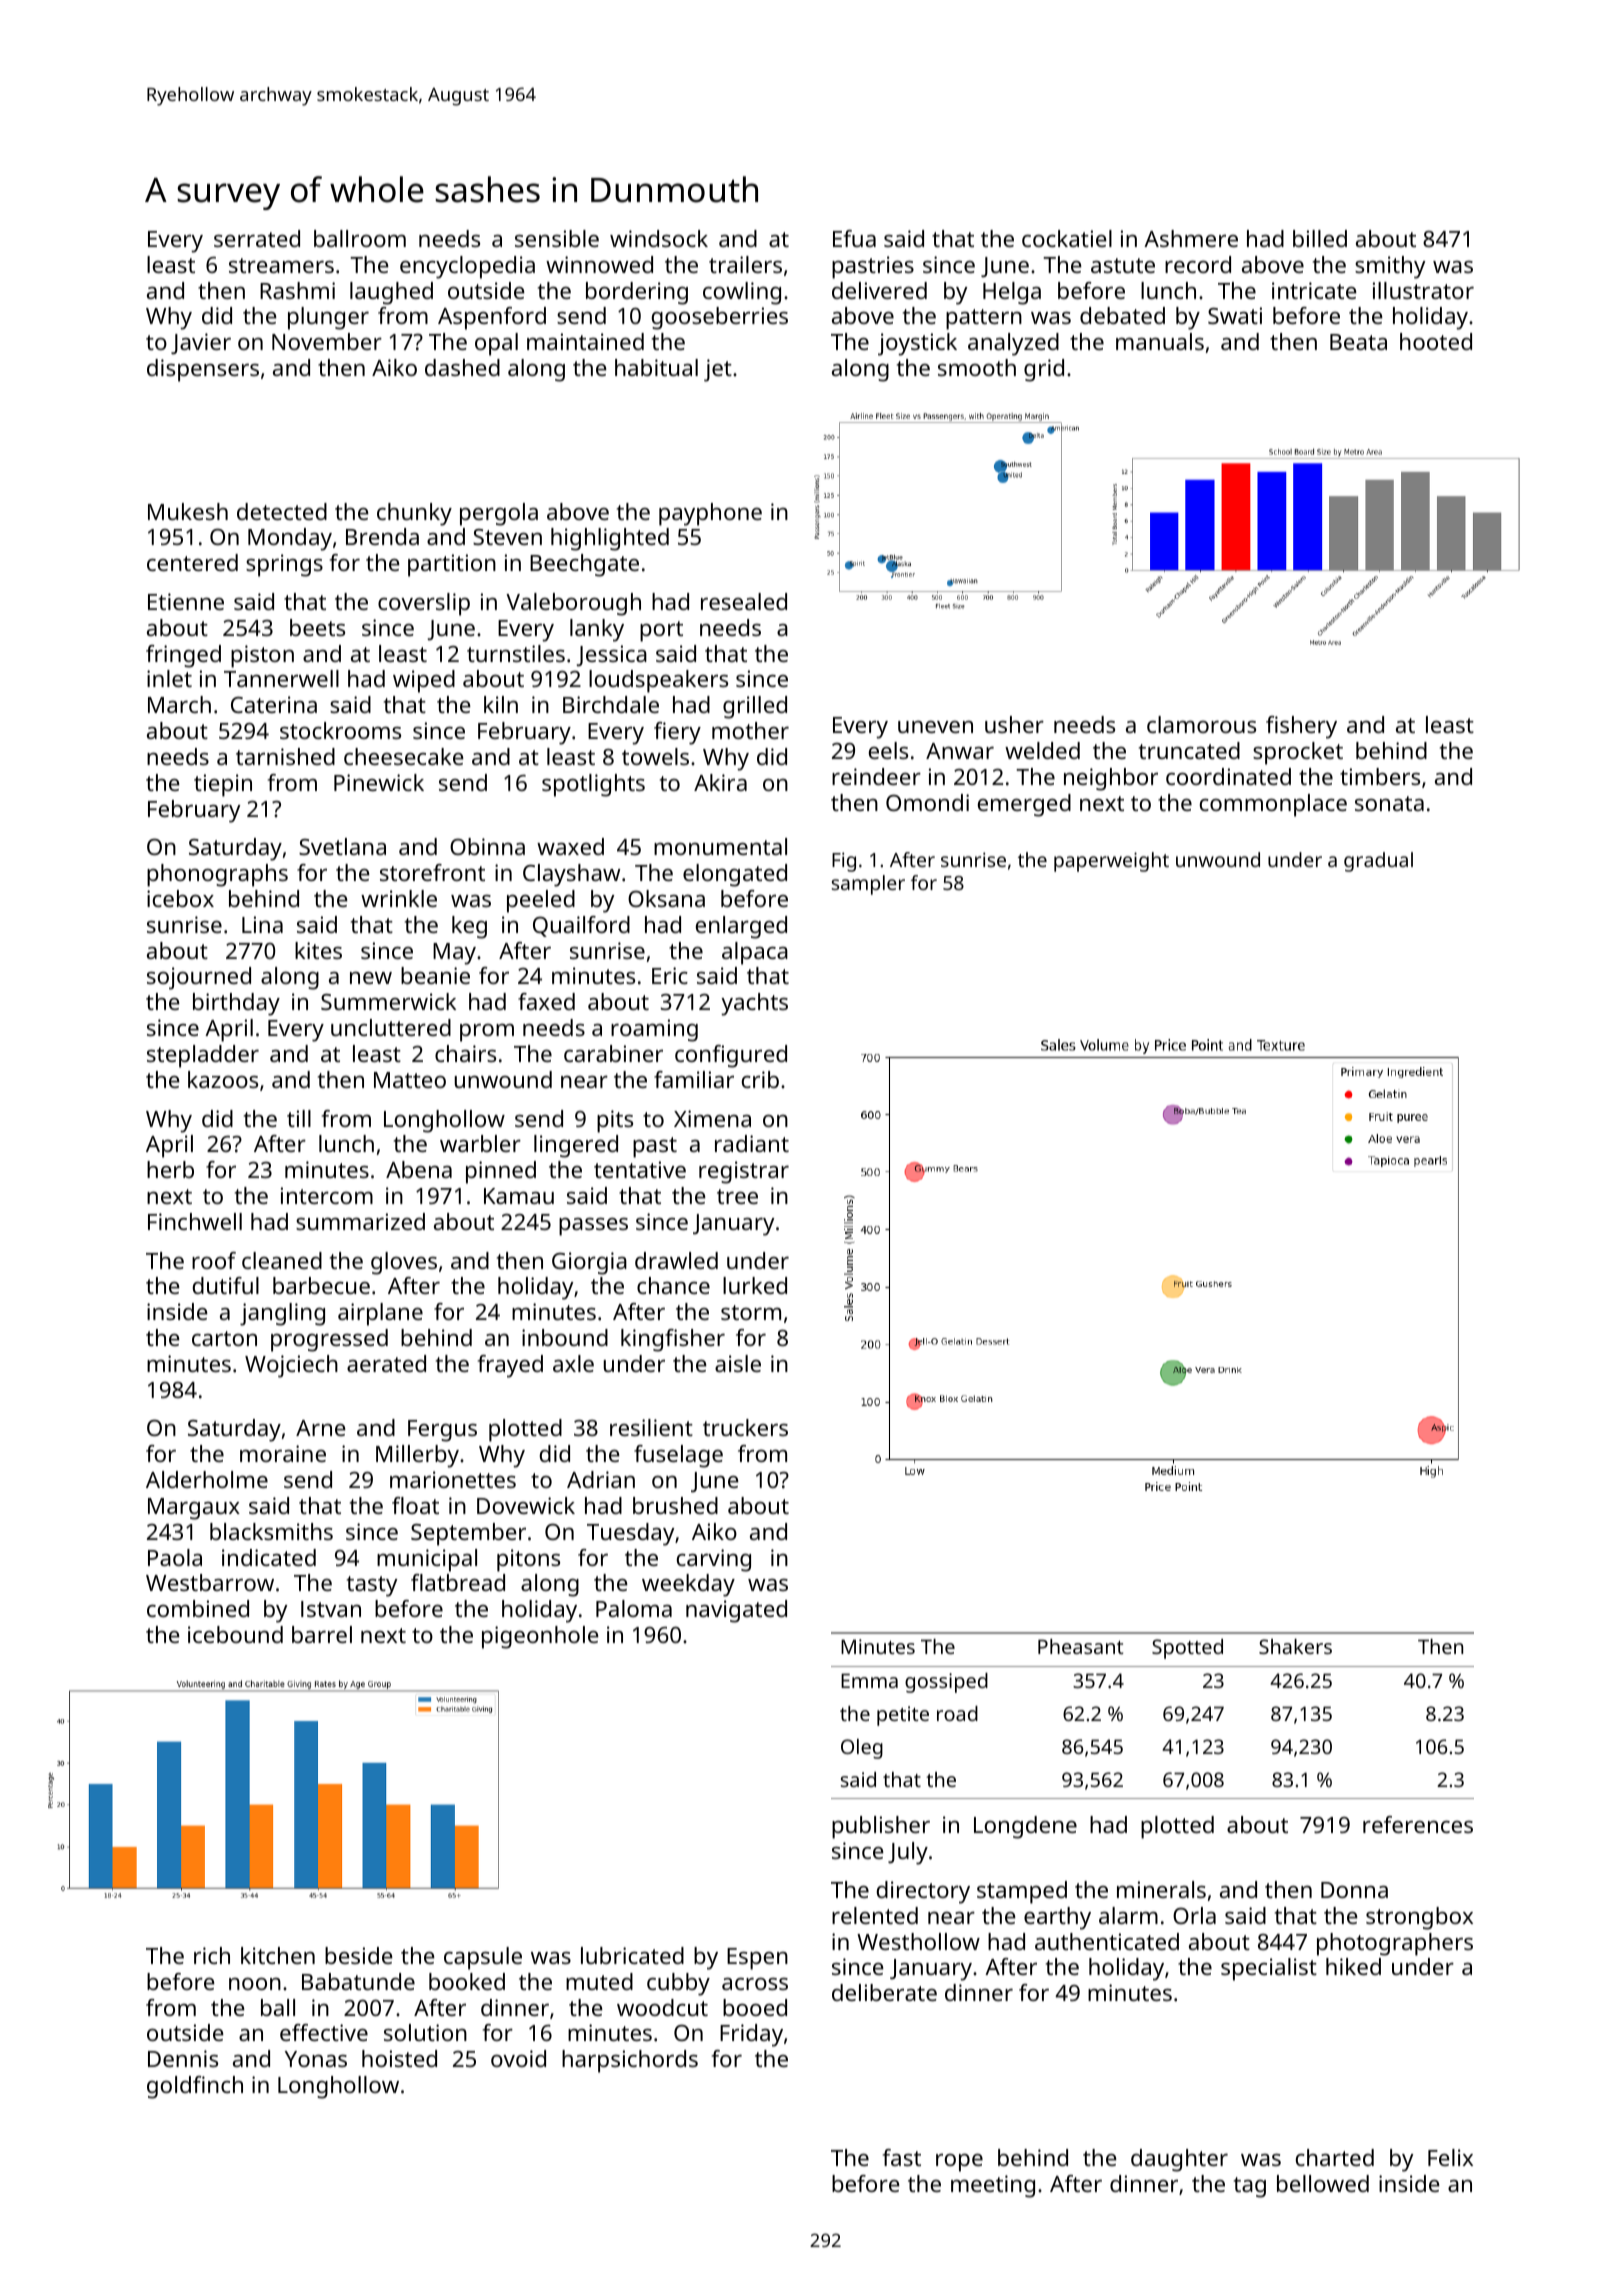 The image size is (1620, 2292). What do you see at coordinates (1024, 805) in the screenshot?
I see `emerged` at bounding box center [1024, 805].
